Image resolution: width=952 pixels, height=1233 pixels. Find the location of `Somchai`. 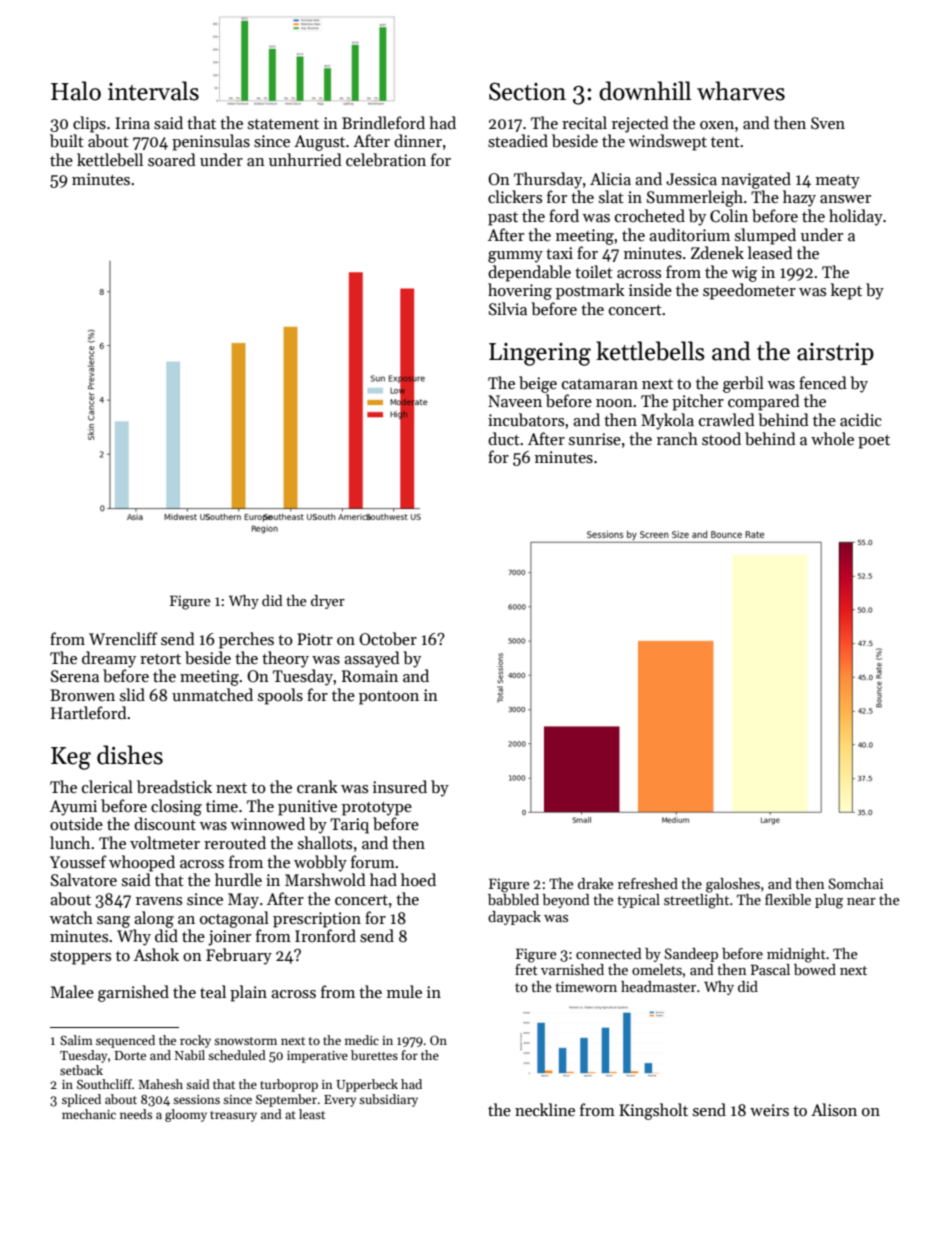

Somchai is located at coordinates (856, 883).
